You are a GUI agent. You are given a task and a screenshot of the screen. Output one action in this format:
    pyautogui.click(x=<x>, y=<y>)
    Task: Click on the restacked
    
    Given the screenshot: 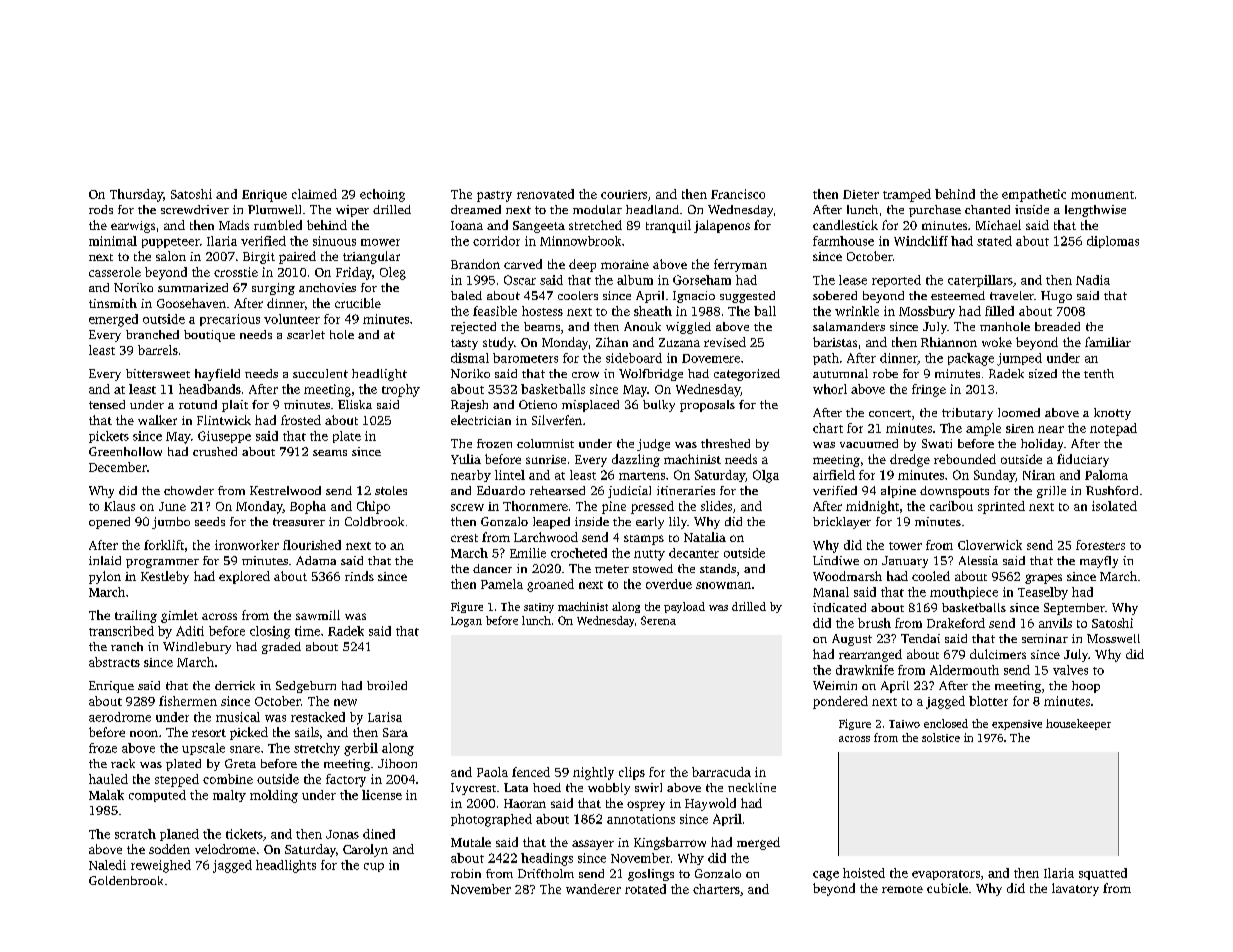 What is the action you would take?
    pyautogui.click(x=318, y=717)
